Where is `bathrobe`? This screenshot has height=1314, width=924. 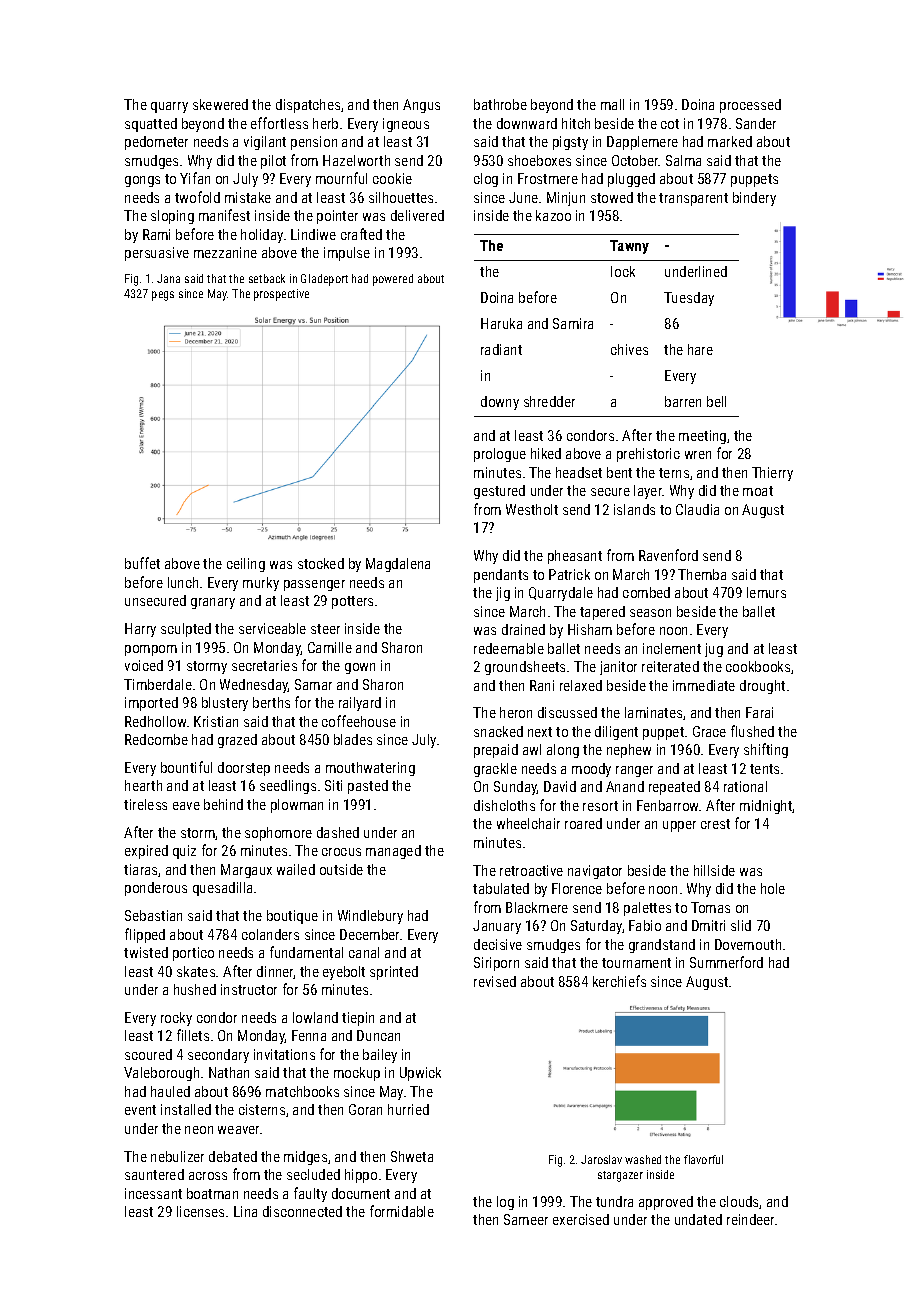 bathrobe is located at coordinates (500, 104).
